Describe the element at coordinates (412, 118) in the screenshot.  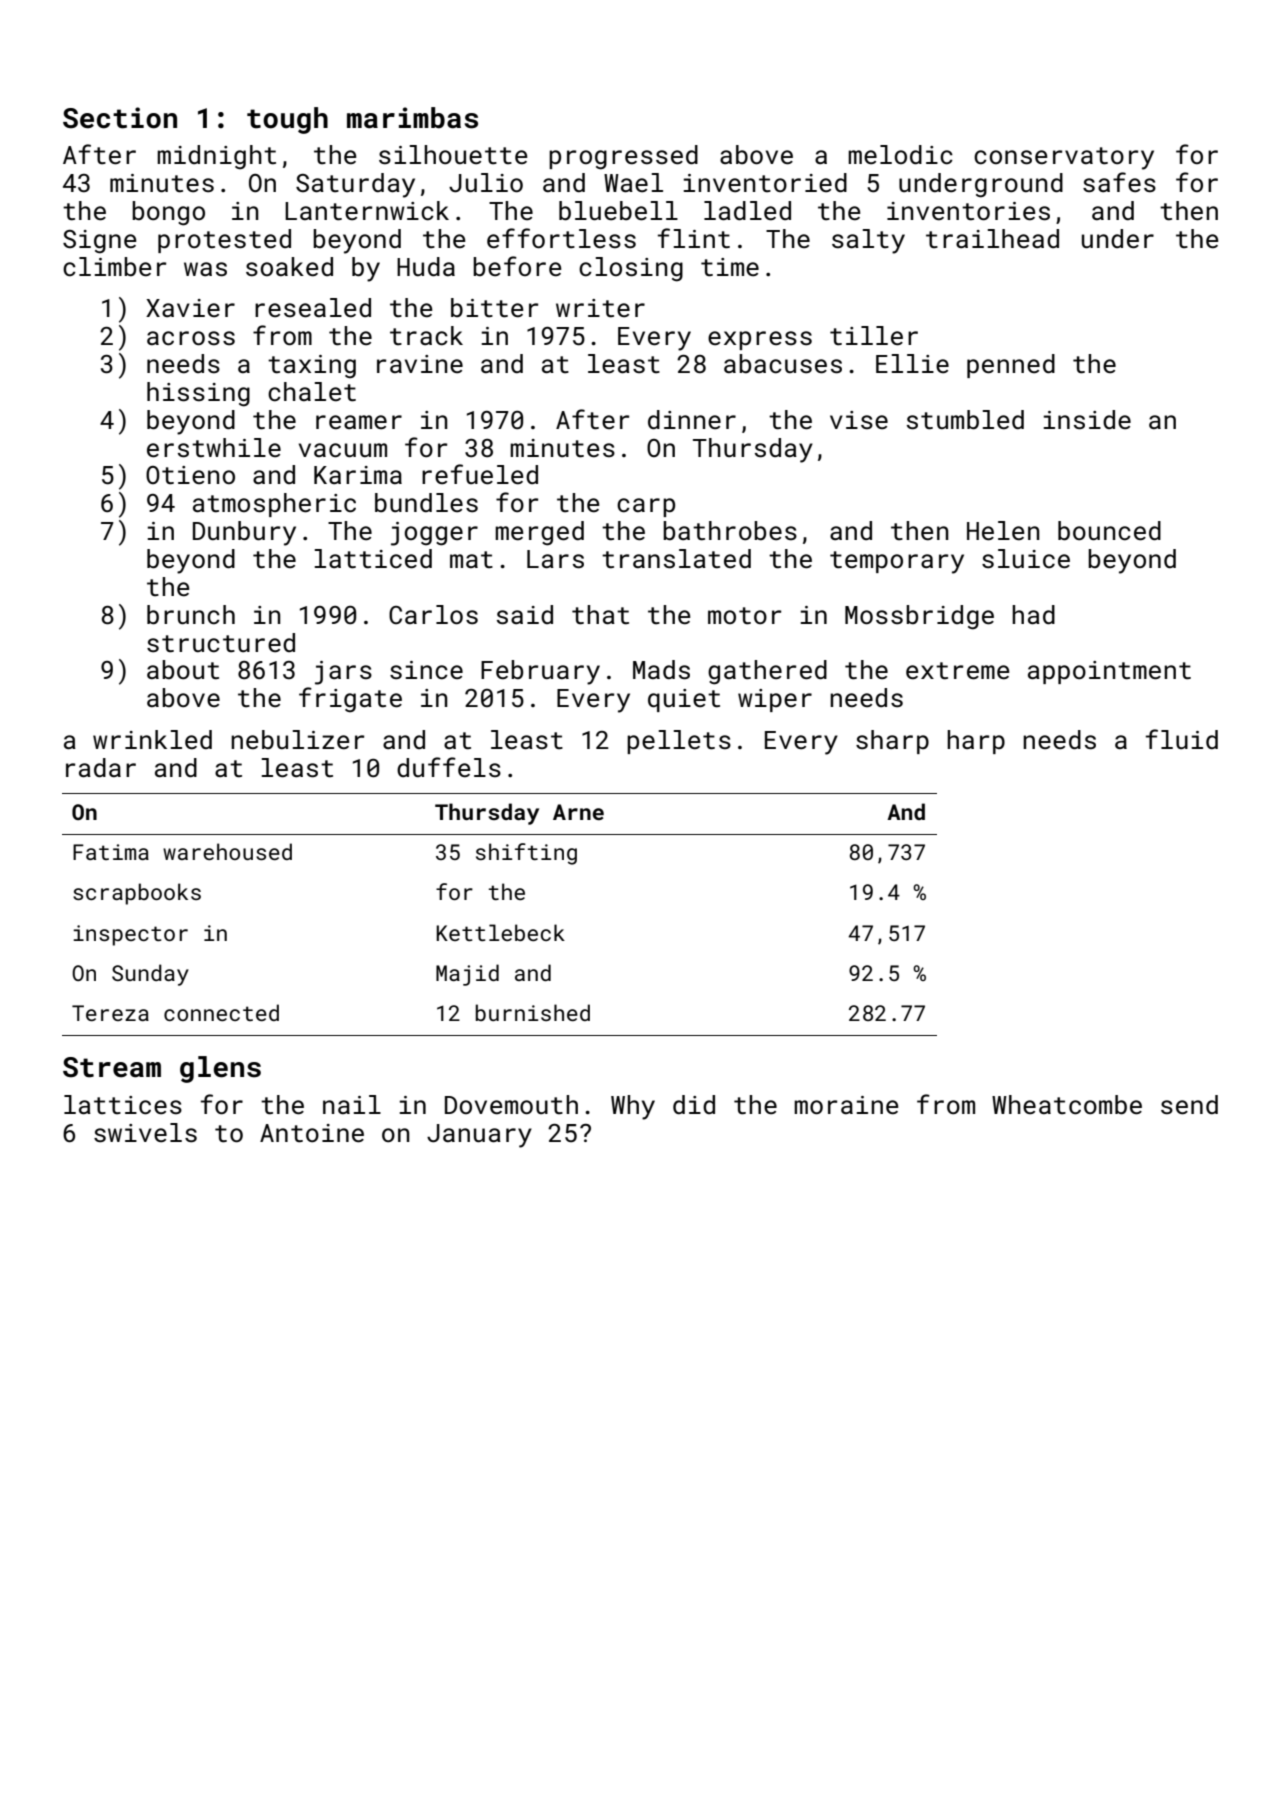
I see `marimbas` at that location.
